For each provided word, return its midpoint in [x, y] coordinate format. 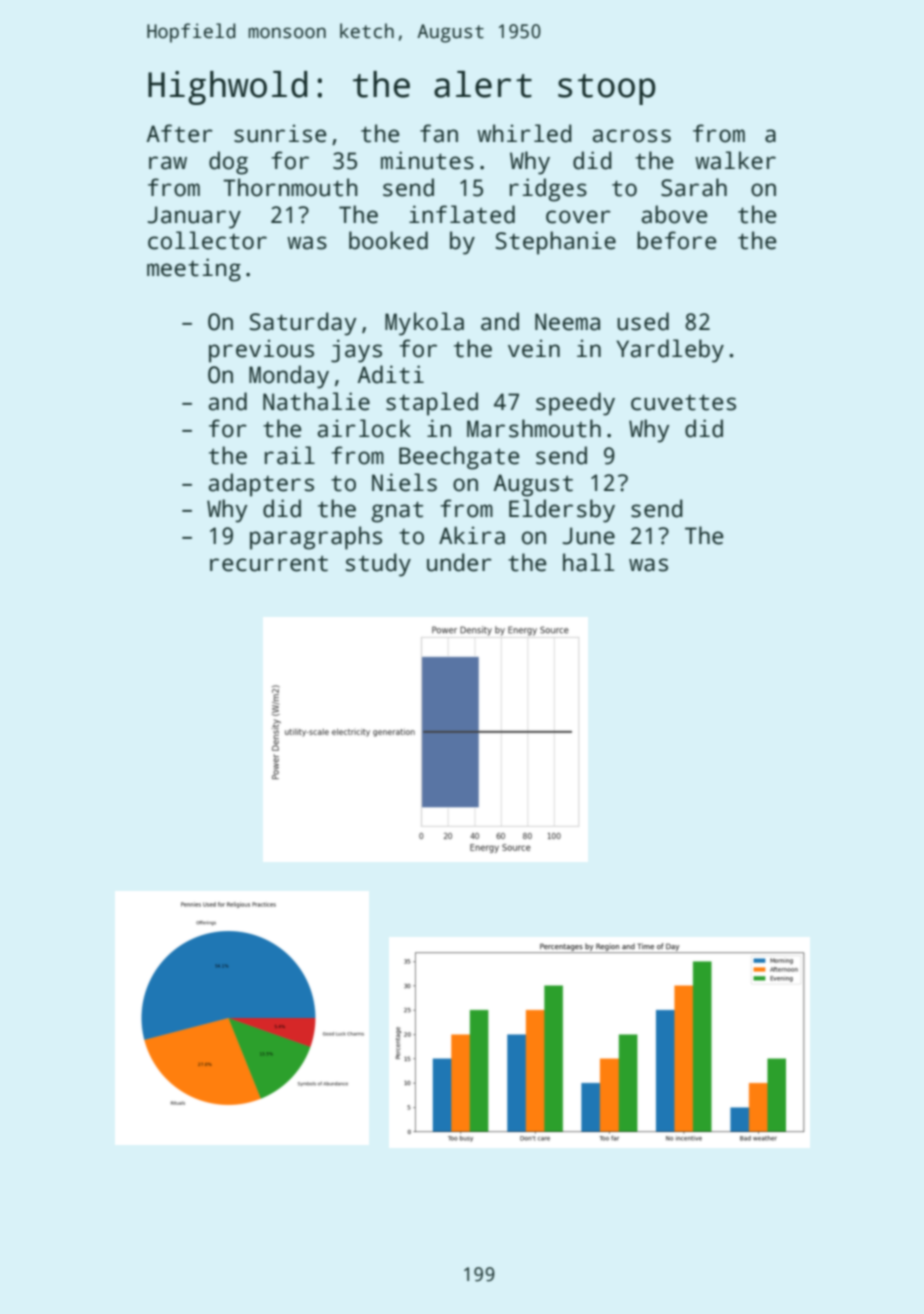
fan [439, 133]
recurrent [269, 563]
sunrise [280, 133]
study [378, 565]
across [632, 136]
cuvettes [683, 402]
